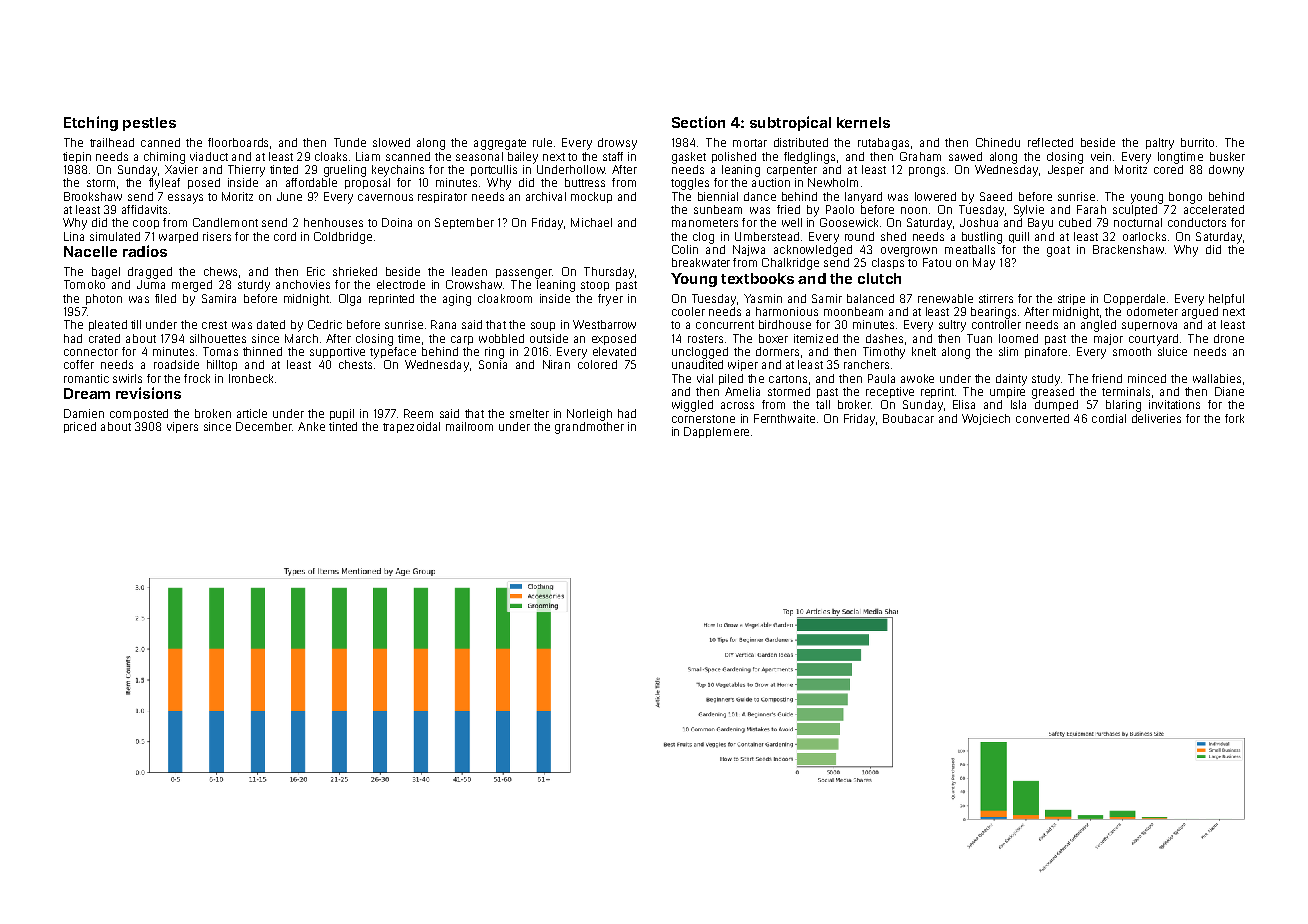 The width and height of the page is (1308, 924). Describe the element at coordinates (767, 236) in the page. I see `Umberstead` at that location.
